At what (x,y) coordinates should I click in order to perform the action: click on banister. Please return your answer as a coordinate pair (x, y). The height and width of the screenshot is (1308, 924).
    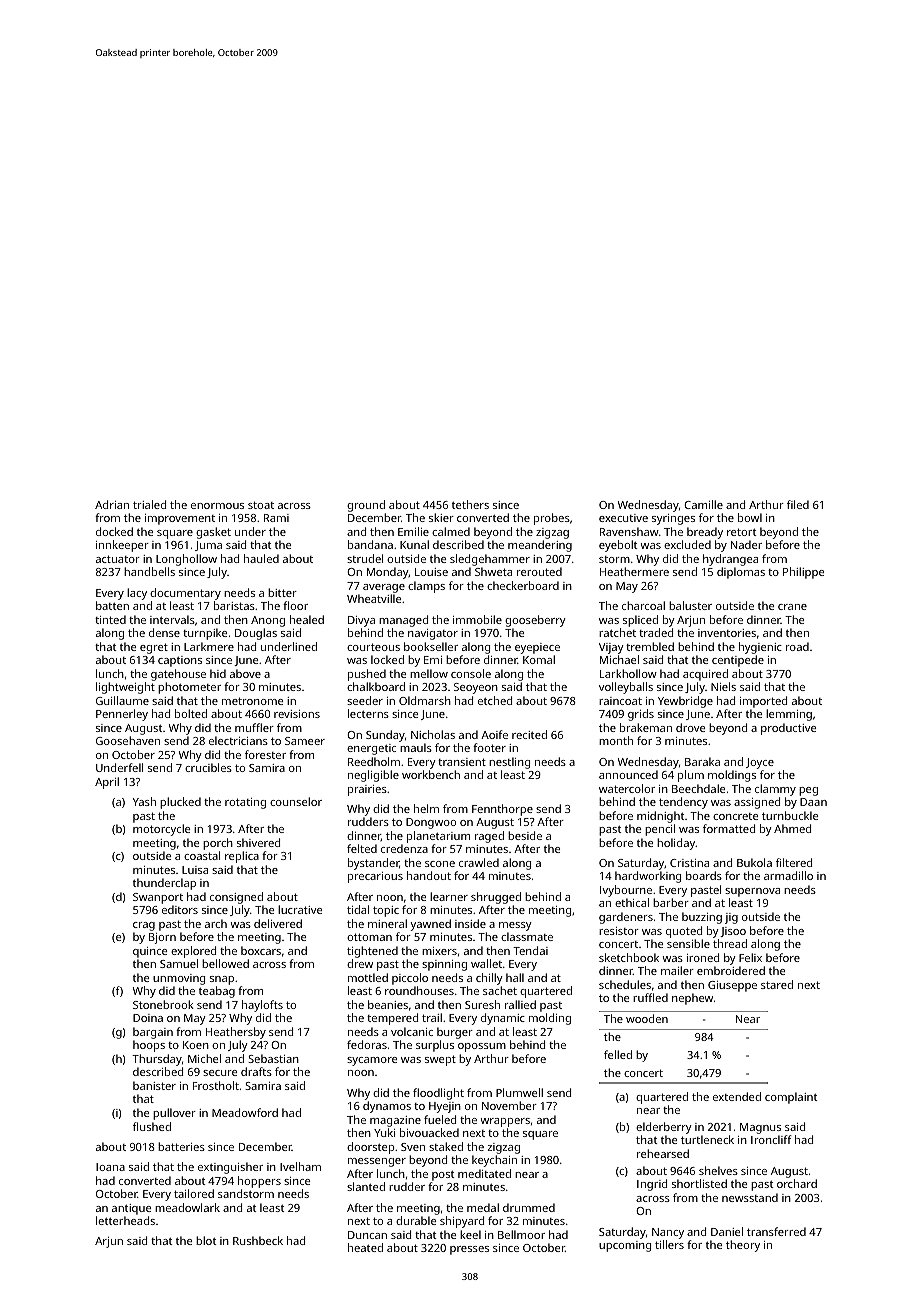
    Looking at the image, I should click on (154, 1085).
